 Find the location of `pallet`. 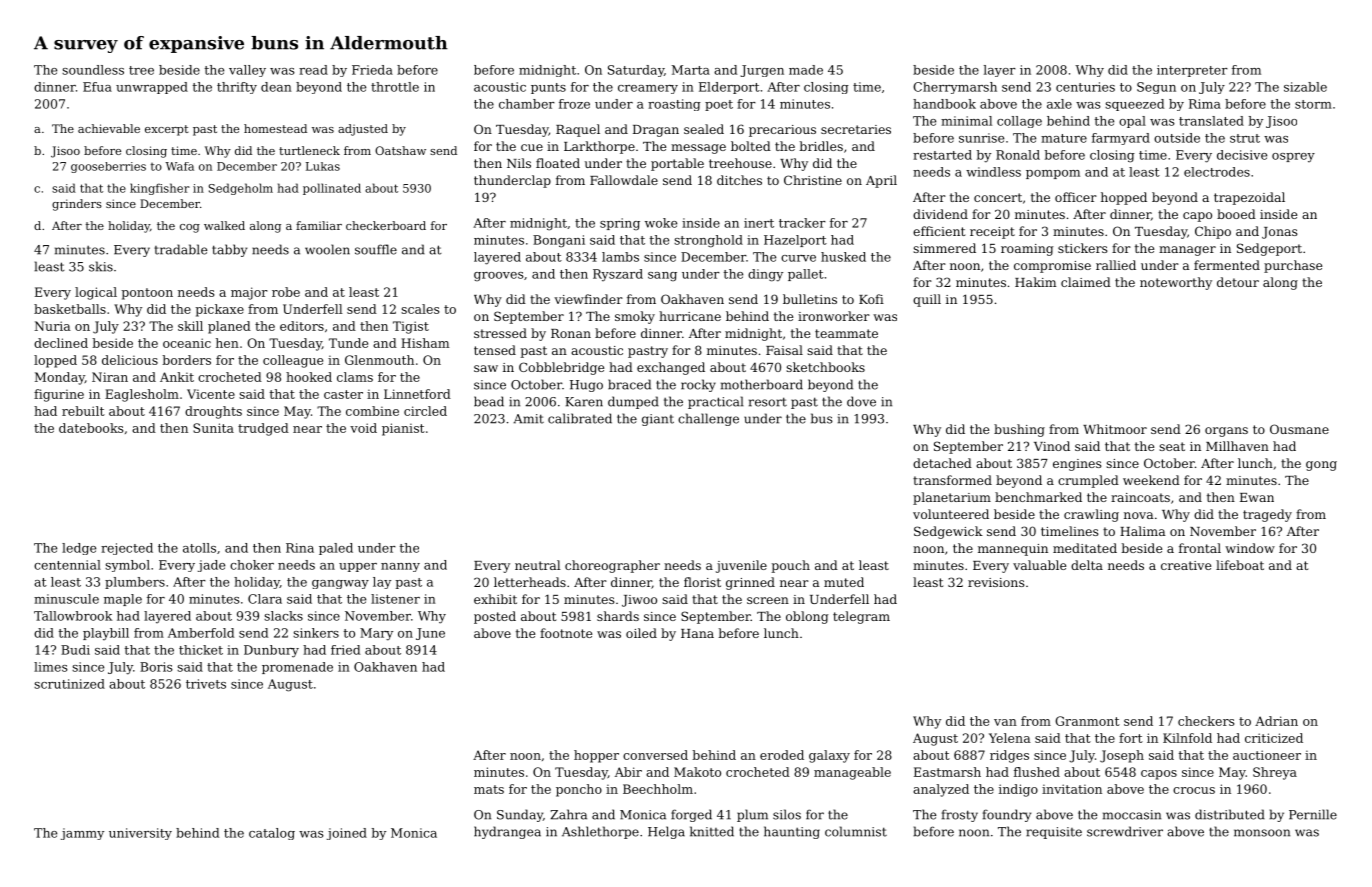

pallet is located at coordinates (806, 275).
